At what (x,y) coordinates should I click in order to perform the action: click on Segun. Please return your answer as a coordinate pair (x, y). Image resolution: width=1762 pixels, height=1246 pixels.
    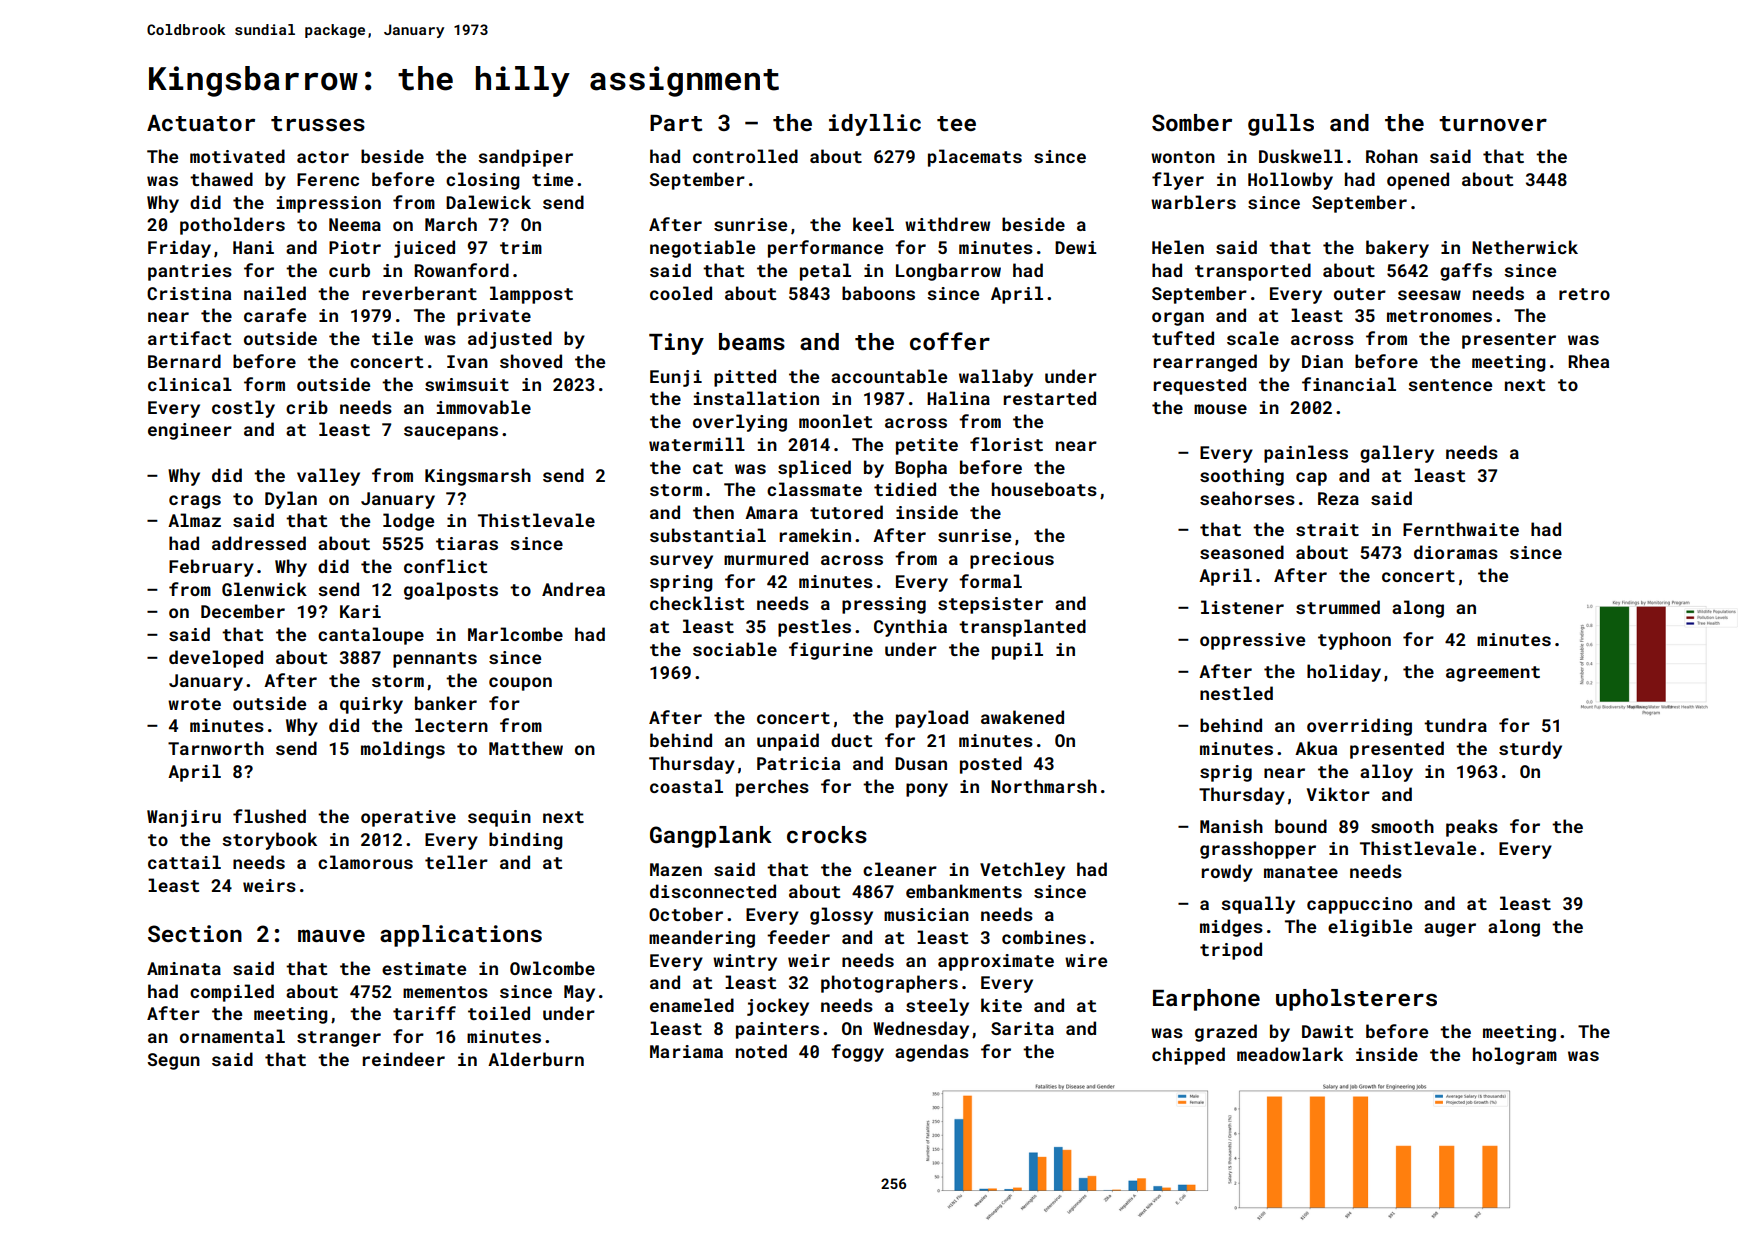
    Looking at the image, I should click on (173, 1061).
